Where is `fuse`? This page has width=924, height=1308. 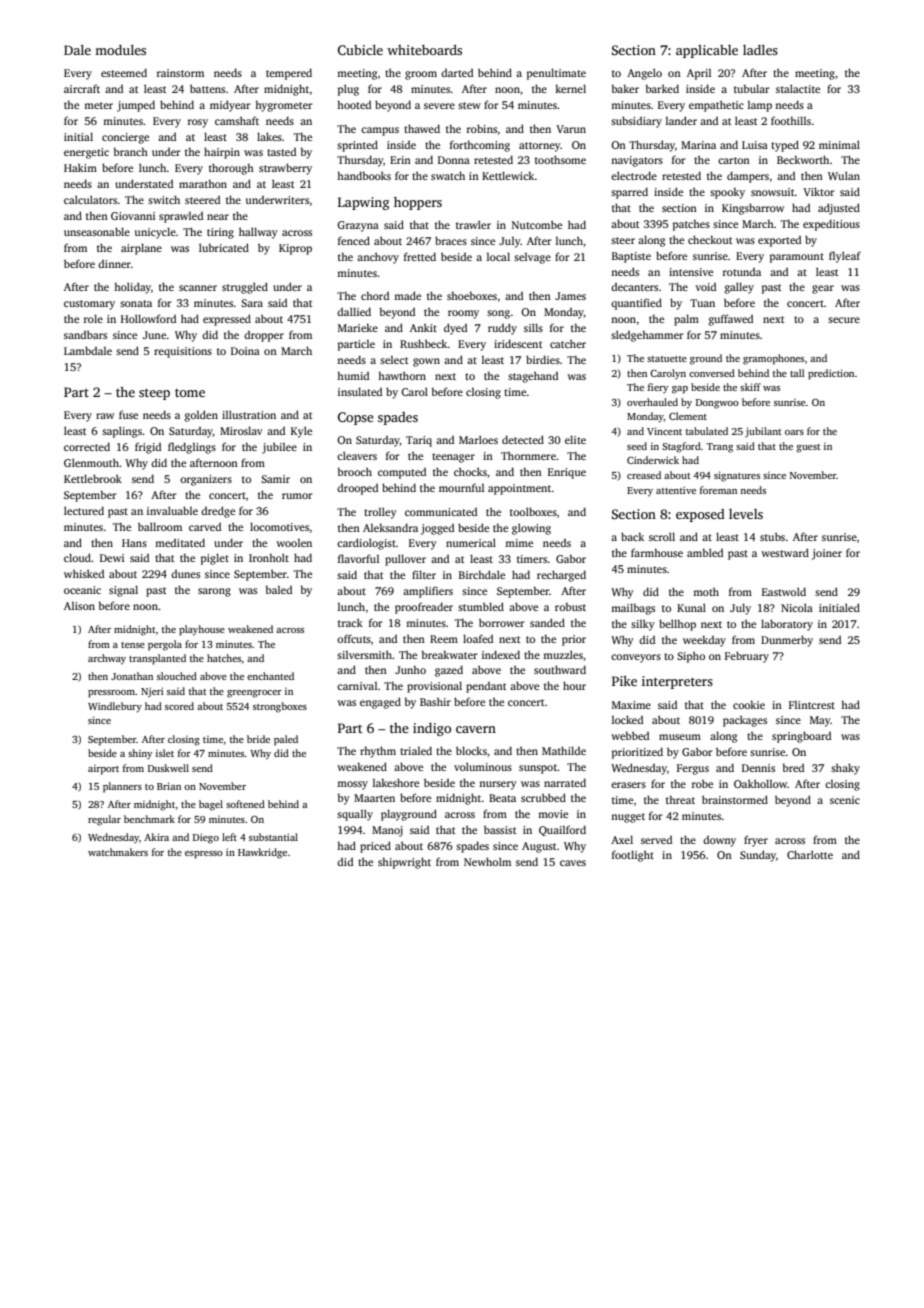 fuse is located at coordinates (128, 414).
